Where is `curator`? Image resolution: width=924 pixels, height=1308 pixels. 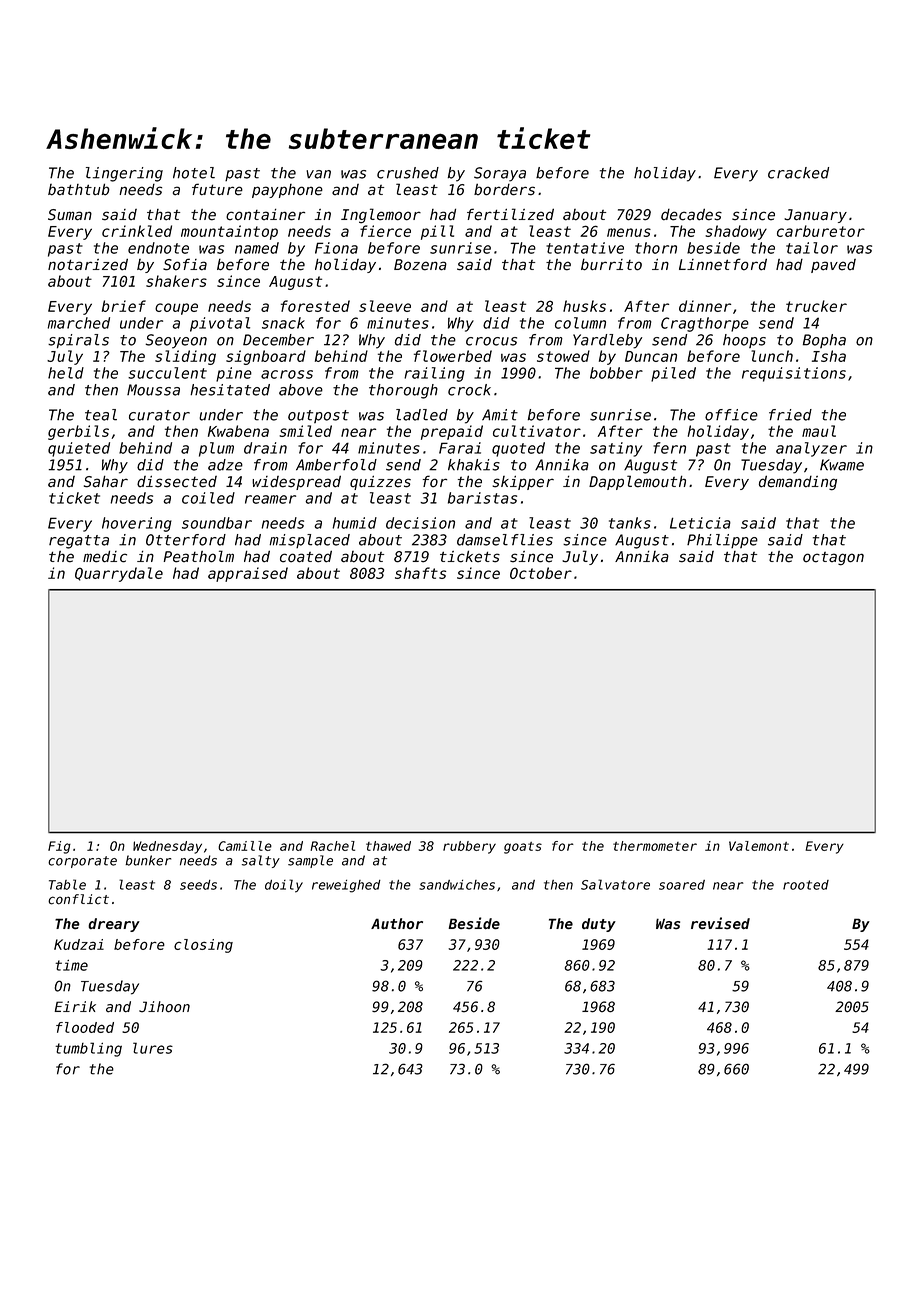 curator is located at coordinates (159, 415).
